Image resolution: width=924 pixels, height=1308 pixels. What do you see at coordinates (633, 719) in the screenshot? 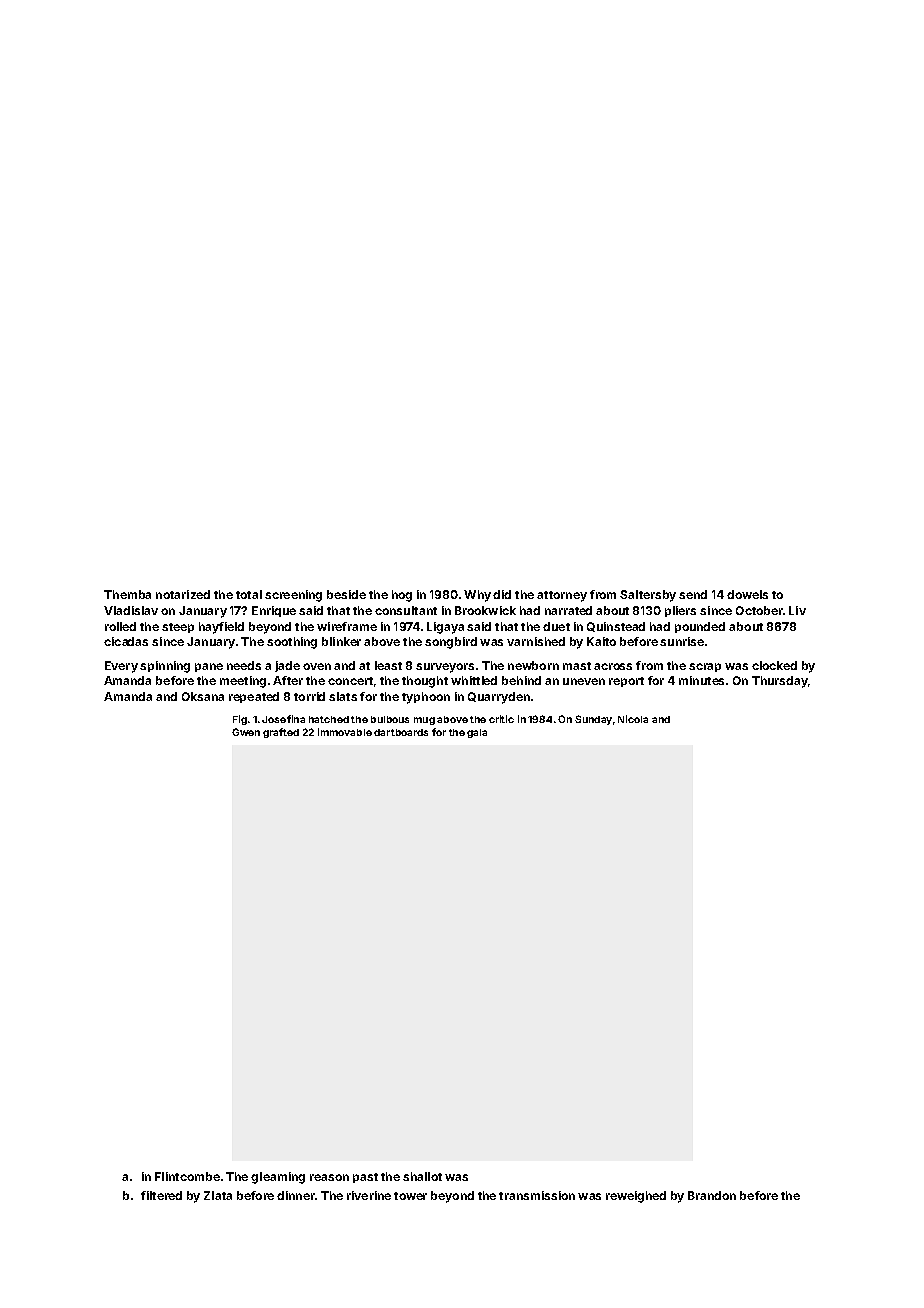
I see `Nicola` at bounding box center [633, 719].
